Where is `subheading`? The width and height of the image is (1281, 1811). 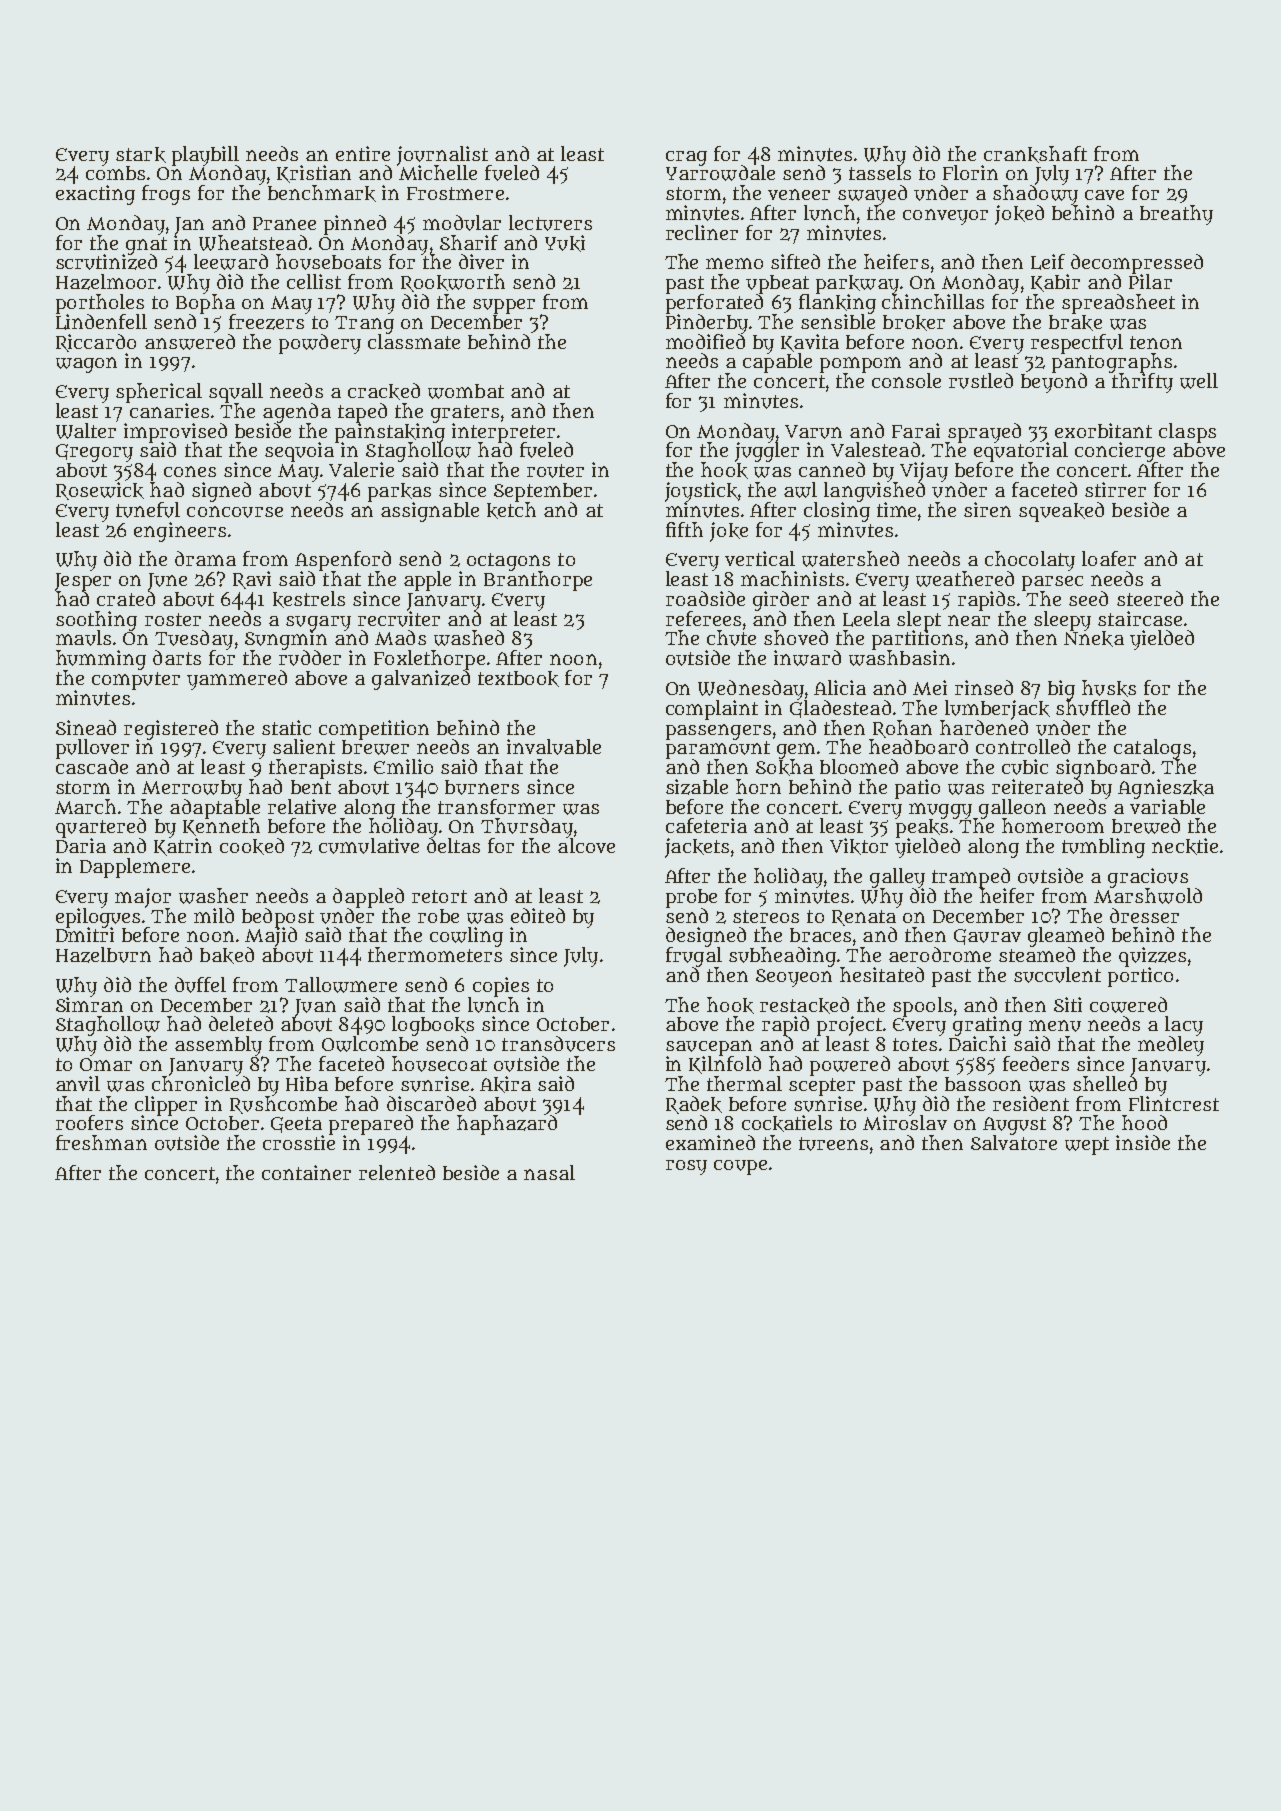
subheading is located at coordinates (782, 957).
